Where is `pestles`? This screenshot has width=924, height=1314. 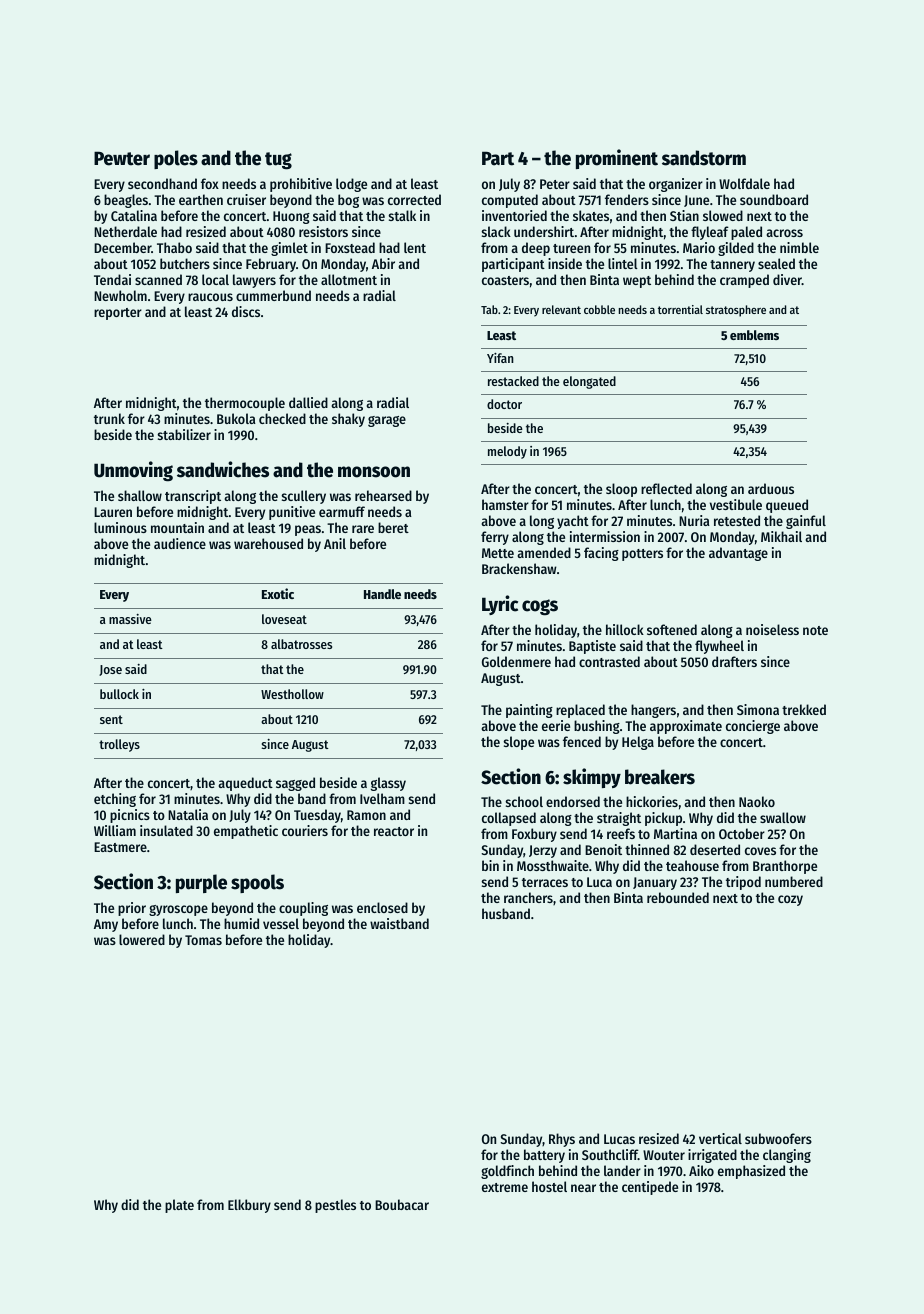 pestles is located at coordinates (335, 1206).
